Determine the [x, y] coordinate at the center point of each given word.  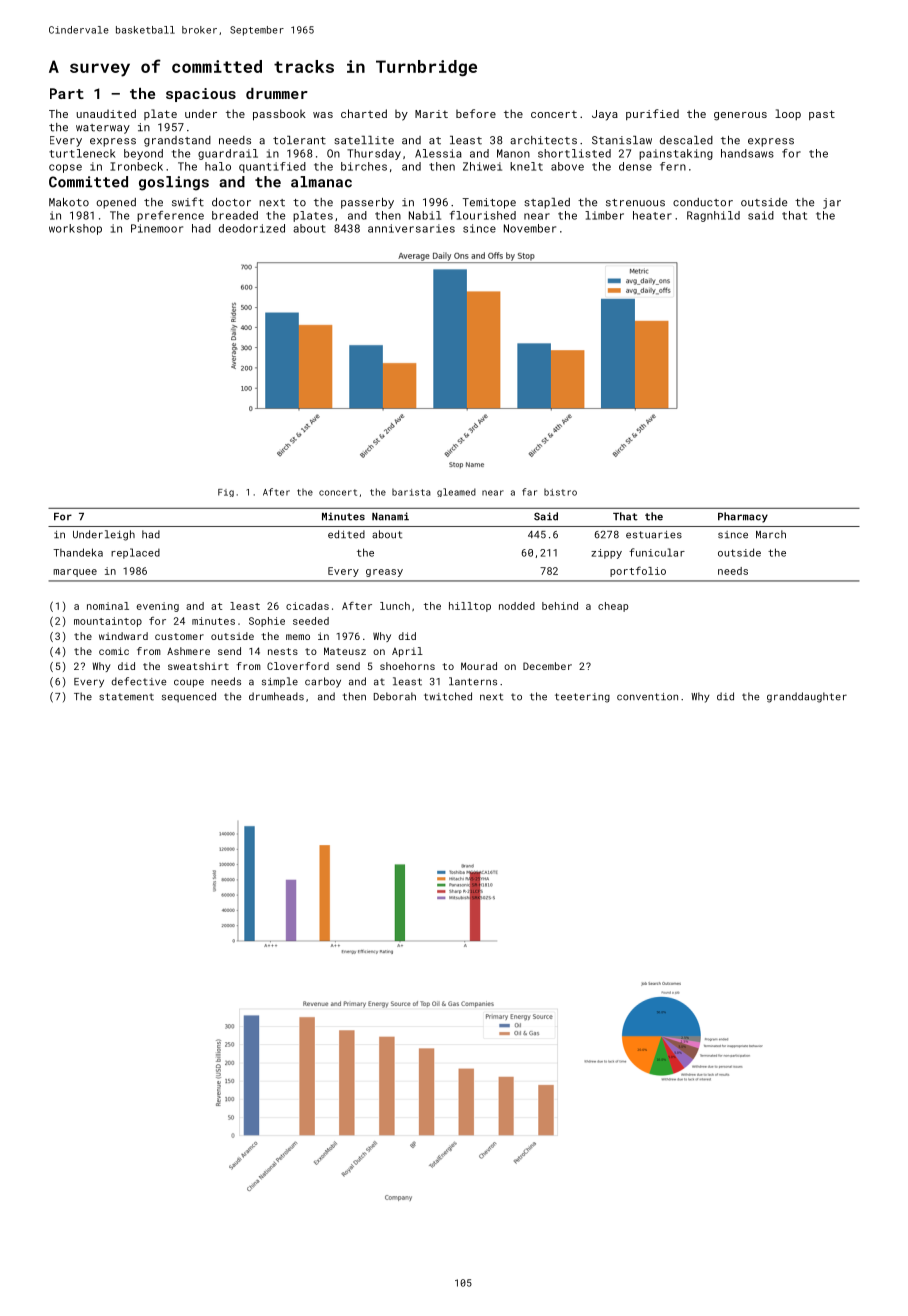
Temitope [489, 203]
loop [788, 114]
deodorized [252, 228]
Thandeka [78, 552]
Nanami [390, 516]
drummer [277, 93]
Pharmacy [743, 517]
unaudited [106, 113]
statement [126, 697]
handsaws [747, 153]
